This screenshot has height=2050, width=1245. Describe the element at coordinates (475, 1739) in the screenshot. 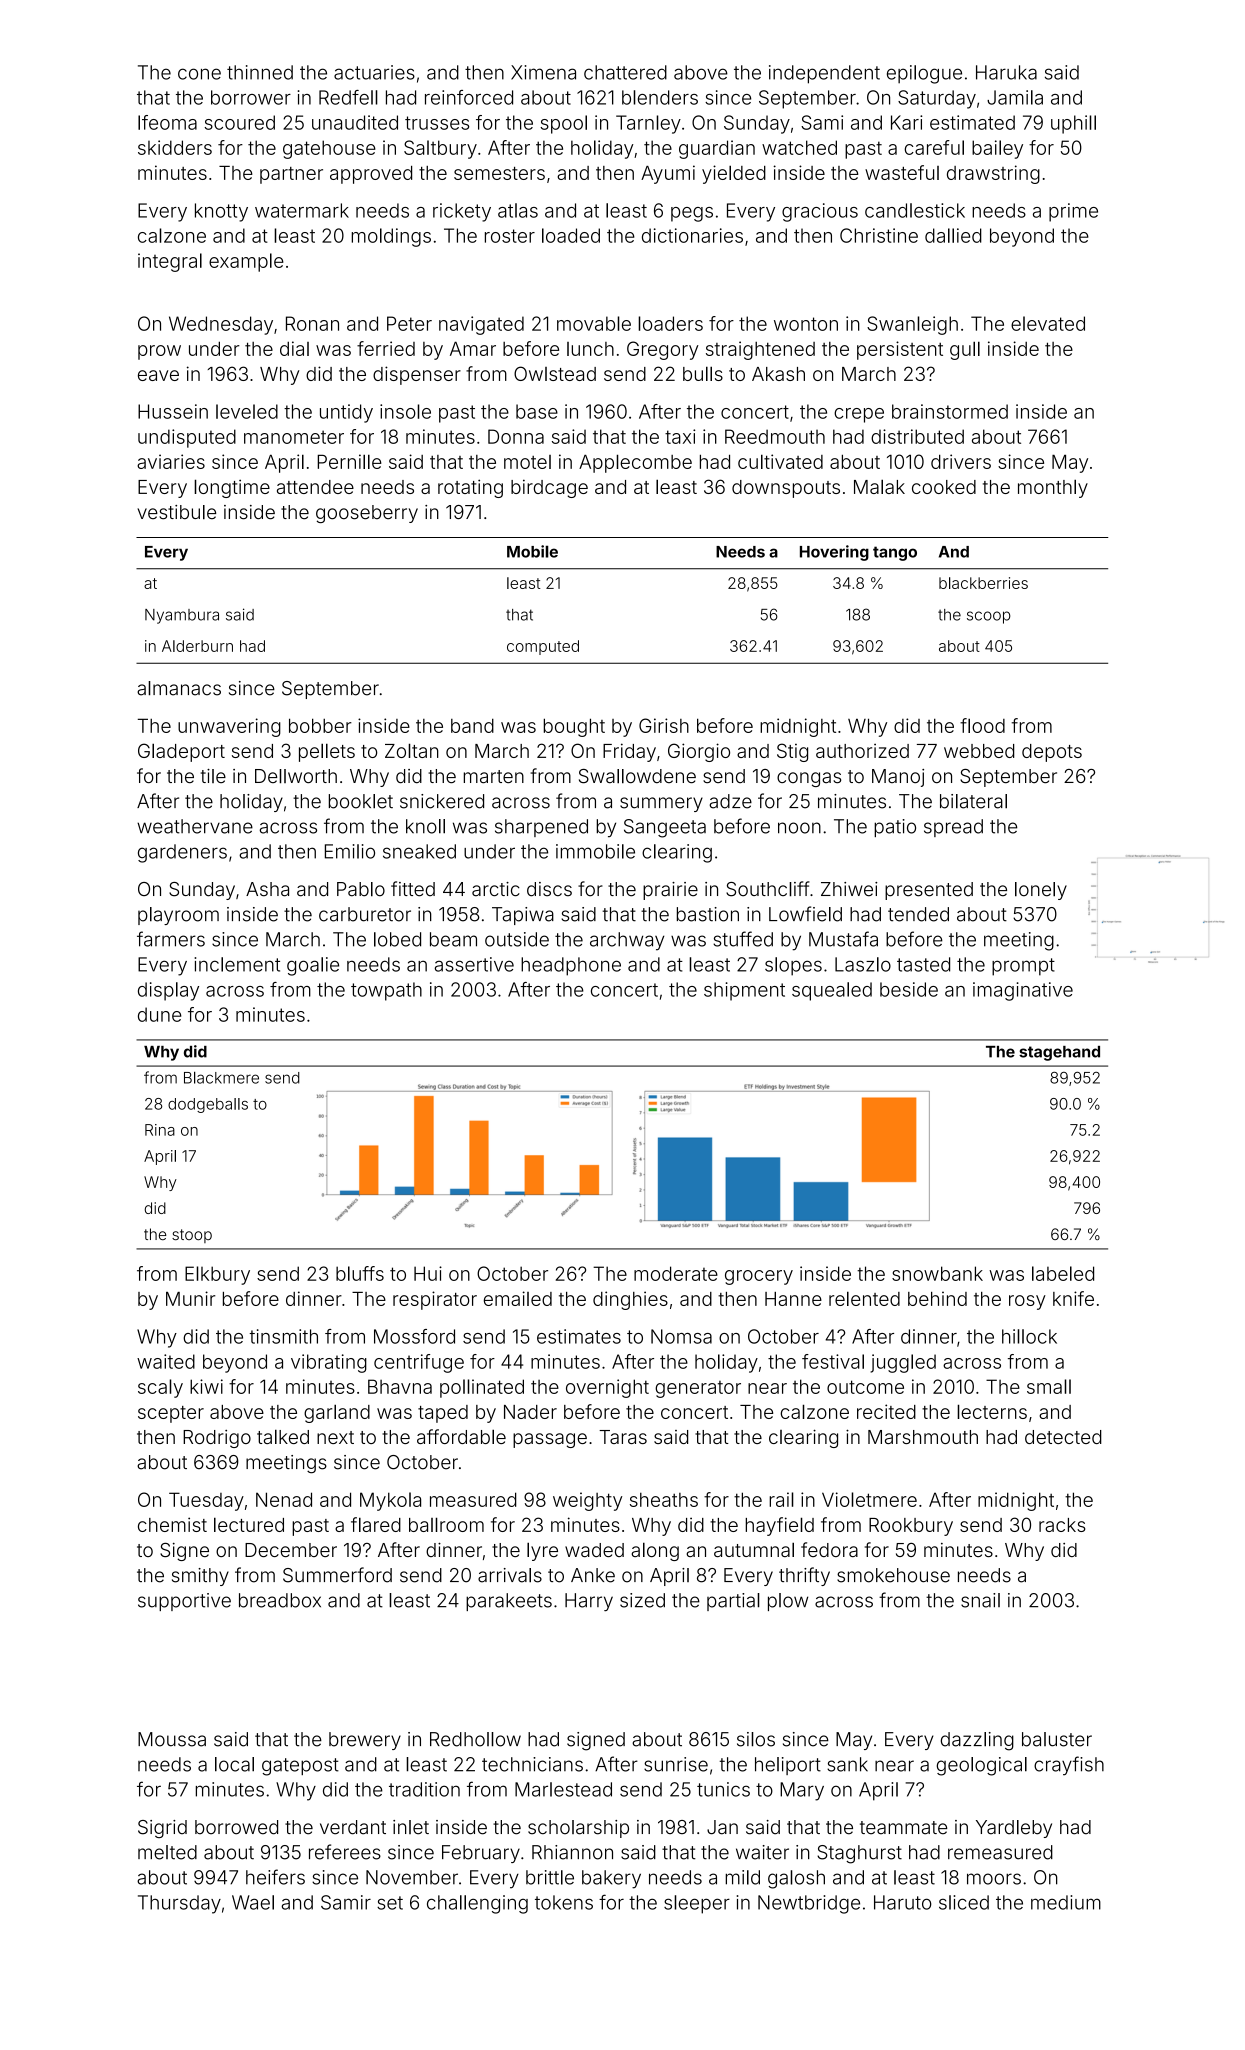

I see `Redhollow` at that location.
